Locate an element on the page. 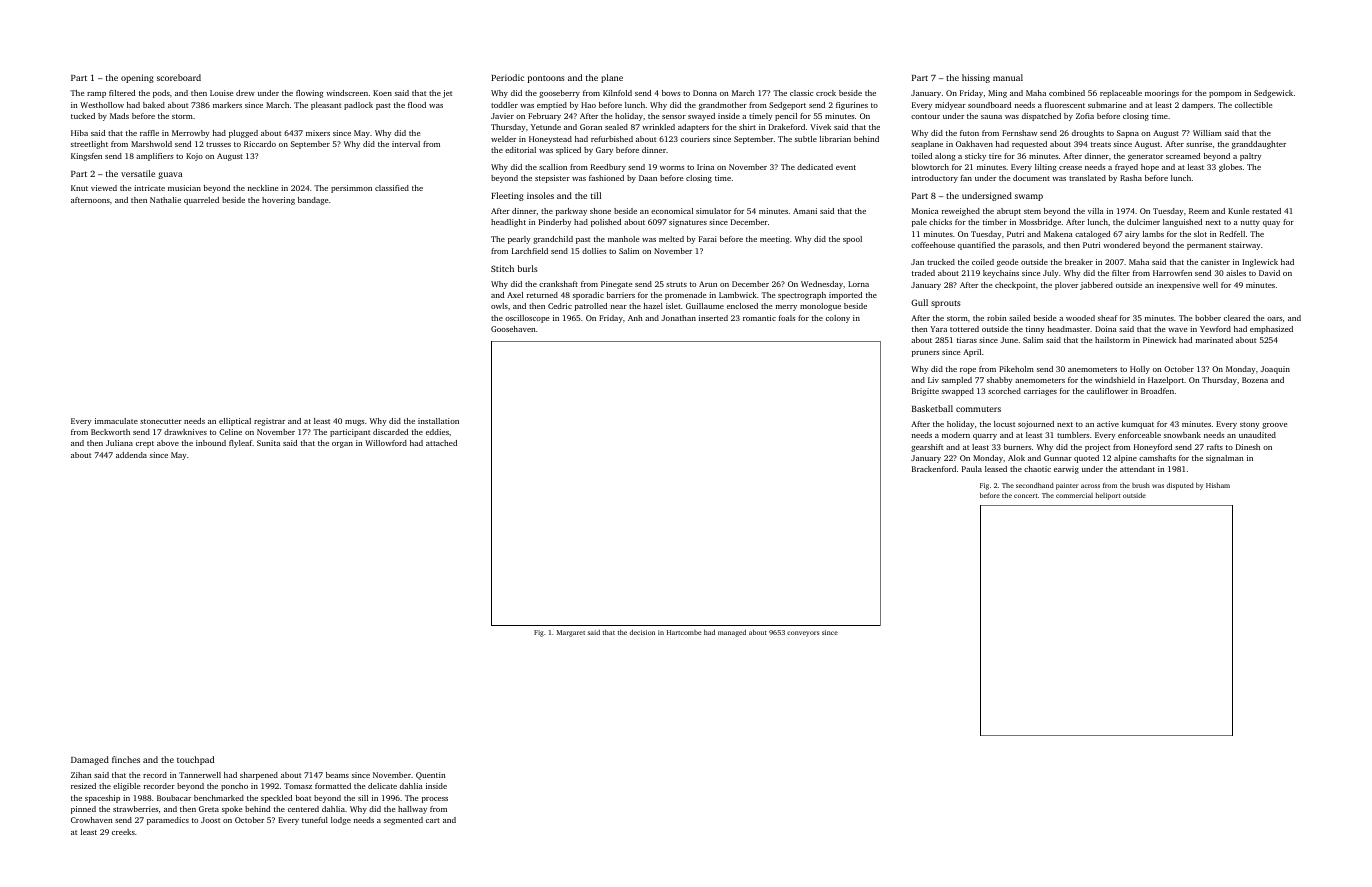 The image size is (1372, 887). manual is located at coordinates (1008, 77).
